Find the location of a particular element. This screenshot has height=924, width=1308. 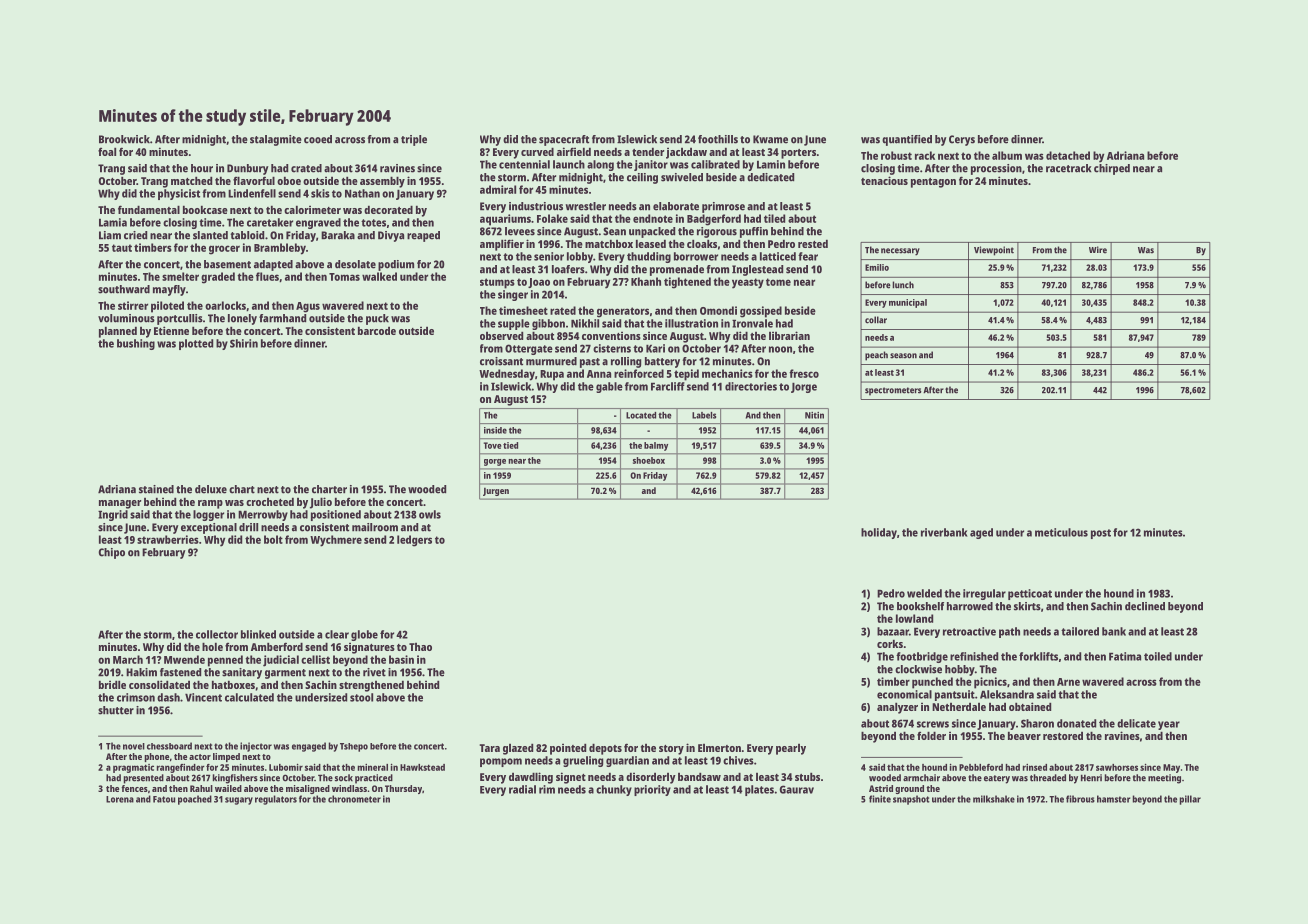

porters is located at coordinates (798, 154).
